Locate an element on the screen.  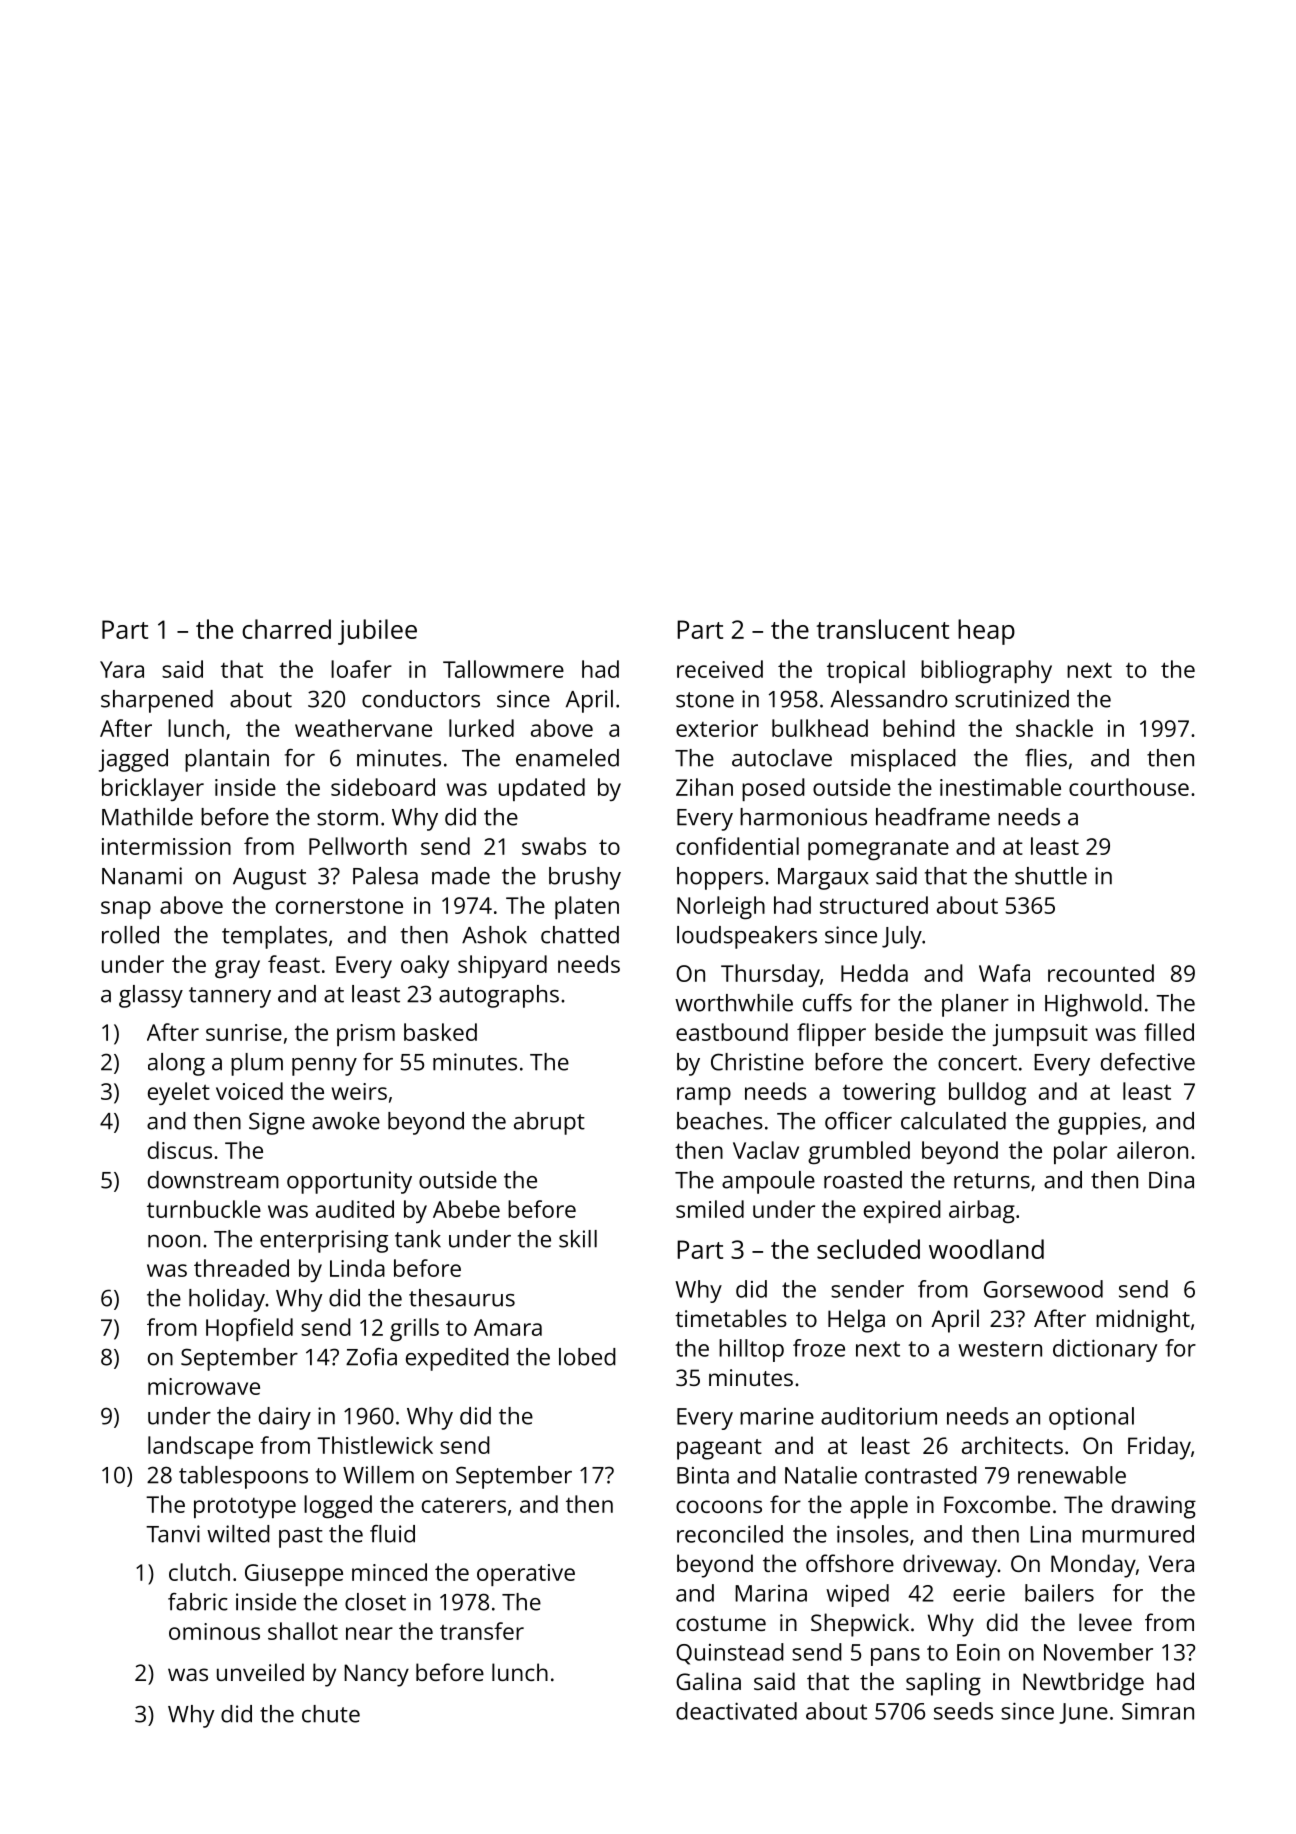
shackle is located at coordinates (1054, 728).
